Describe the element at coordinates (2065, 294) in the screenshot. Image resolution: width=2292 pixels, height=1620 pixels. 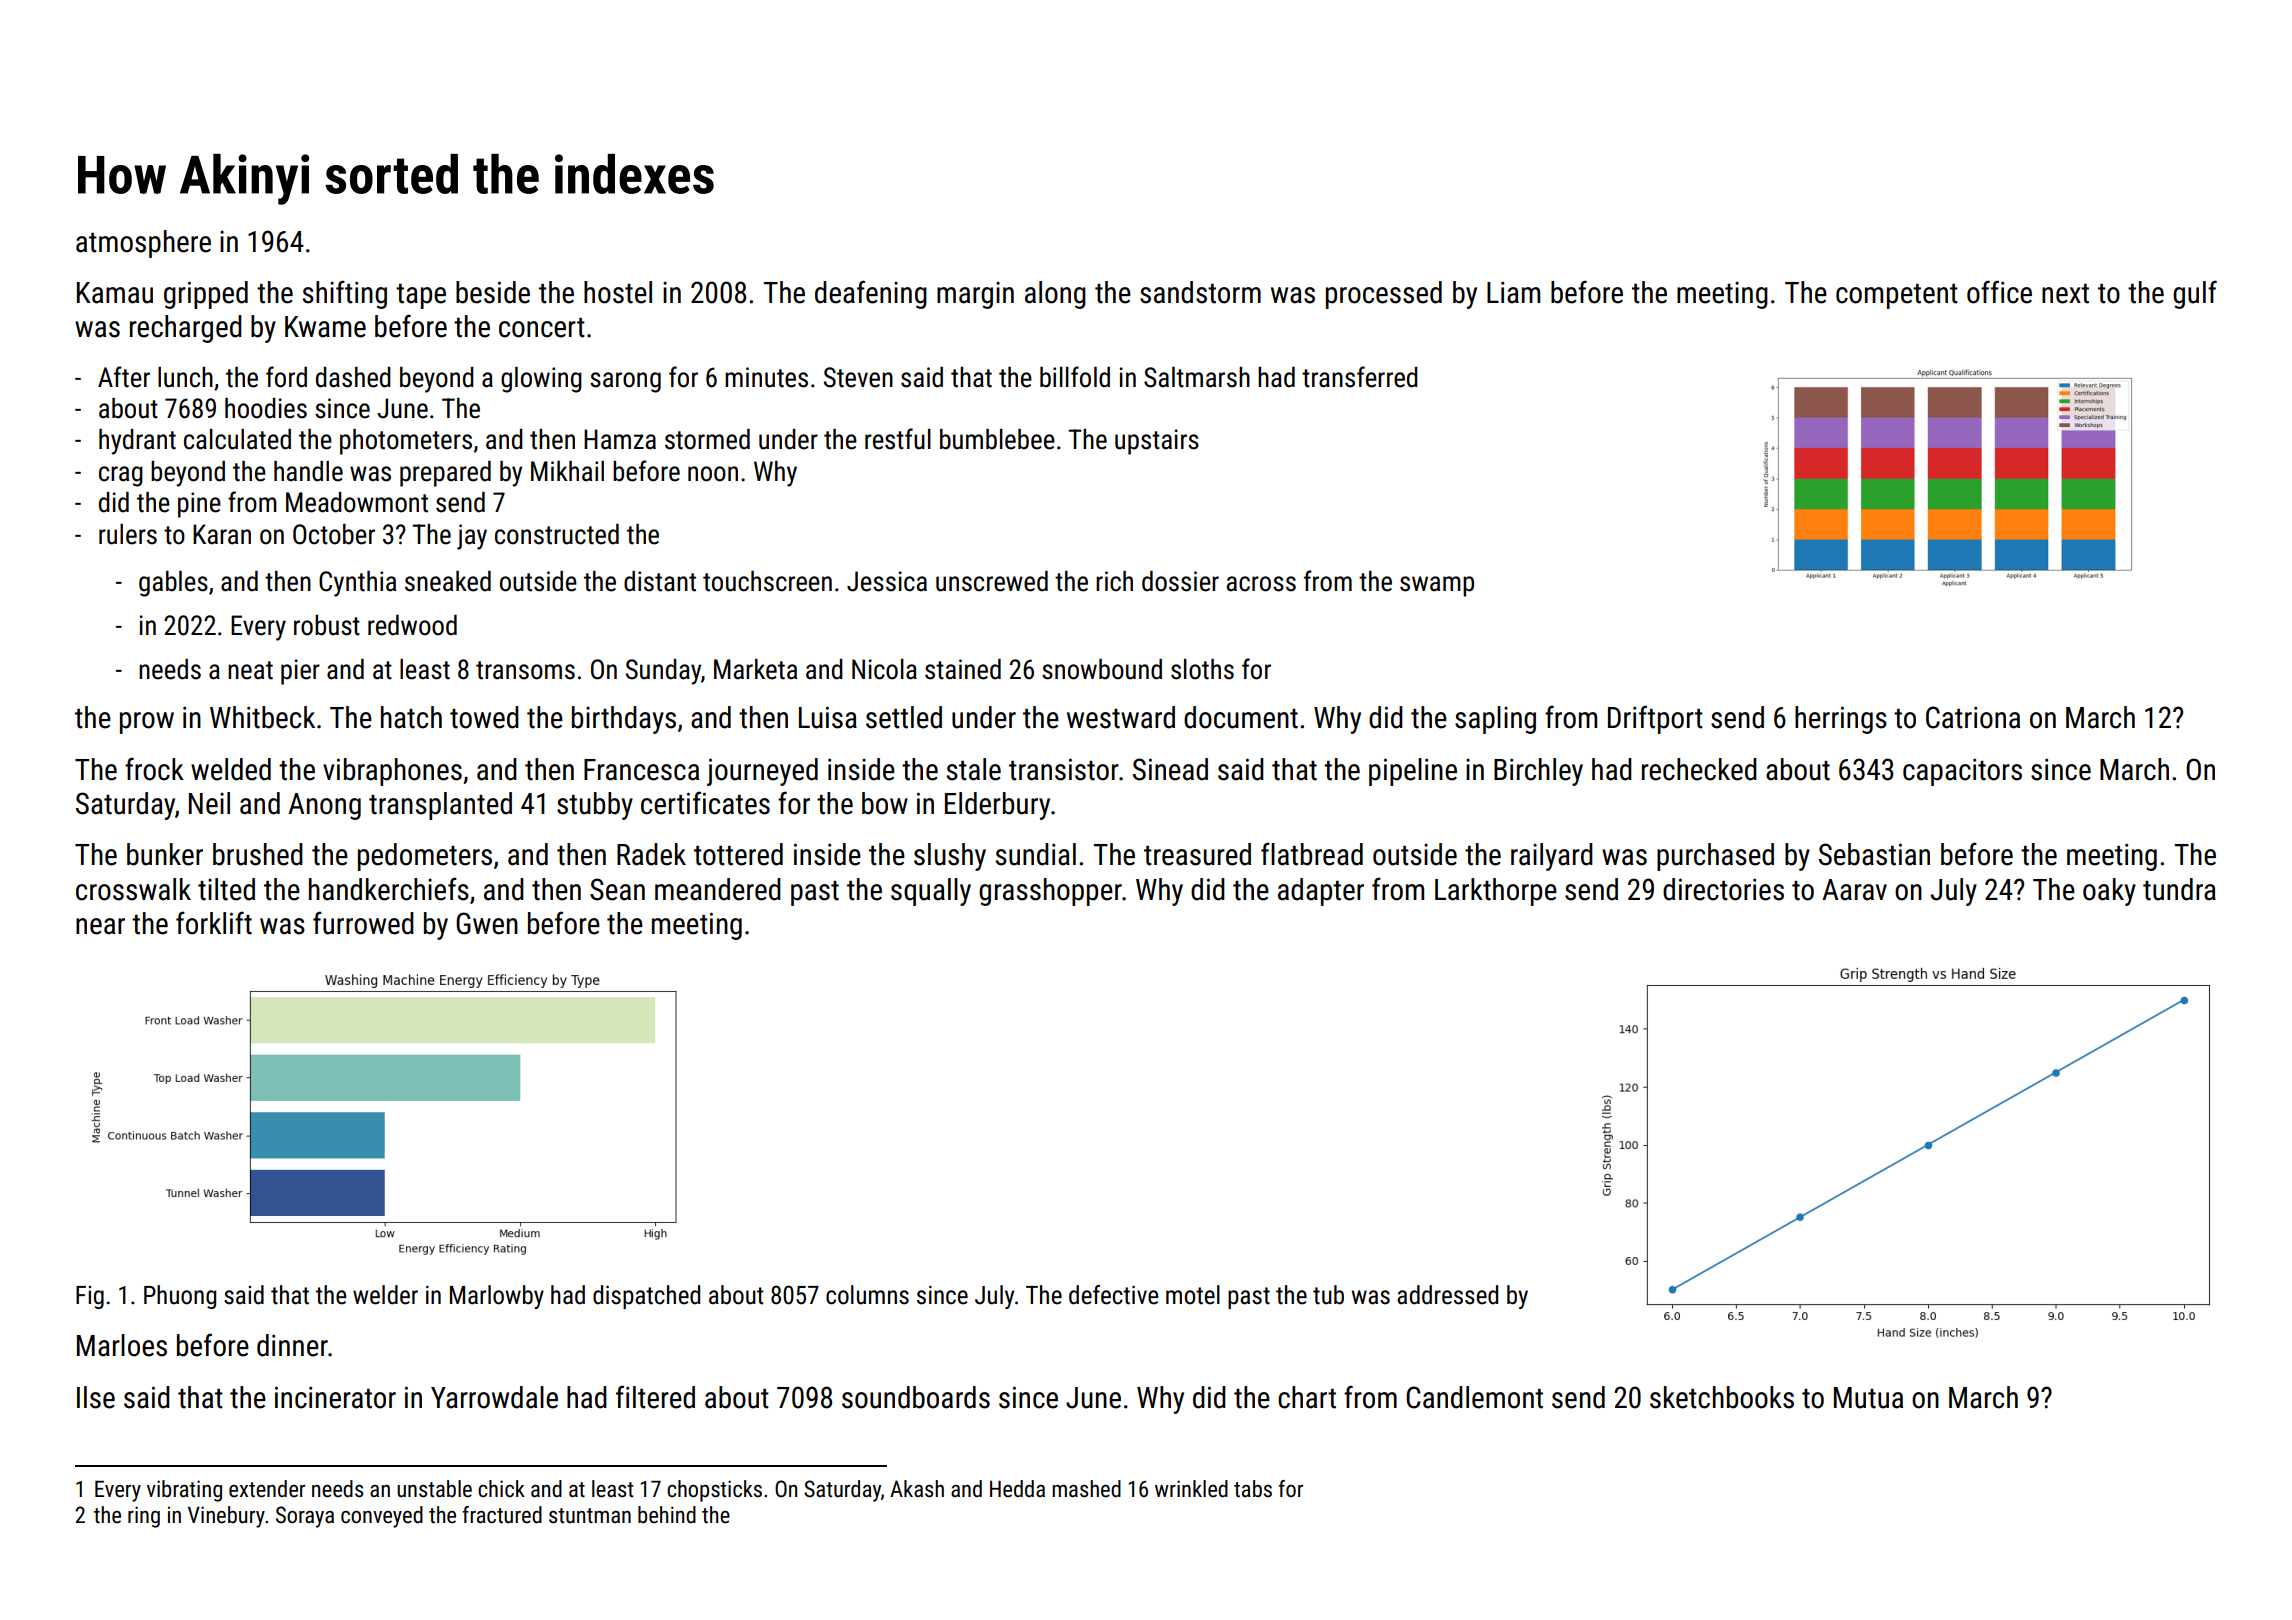
I see `next` at that location.
